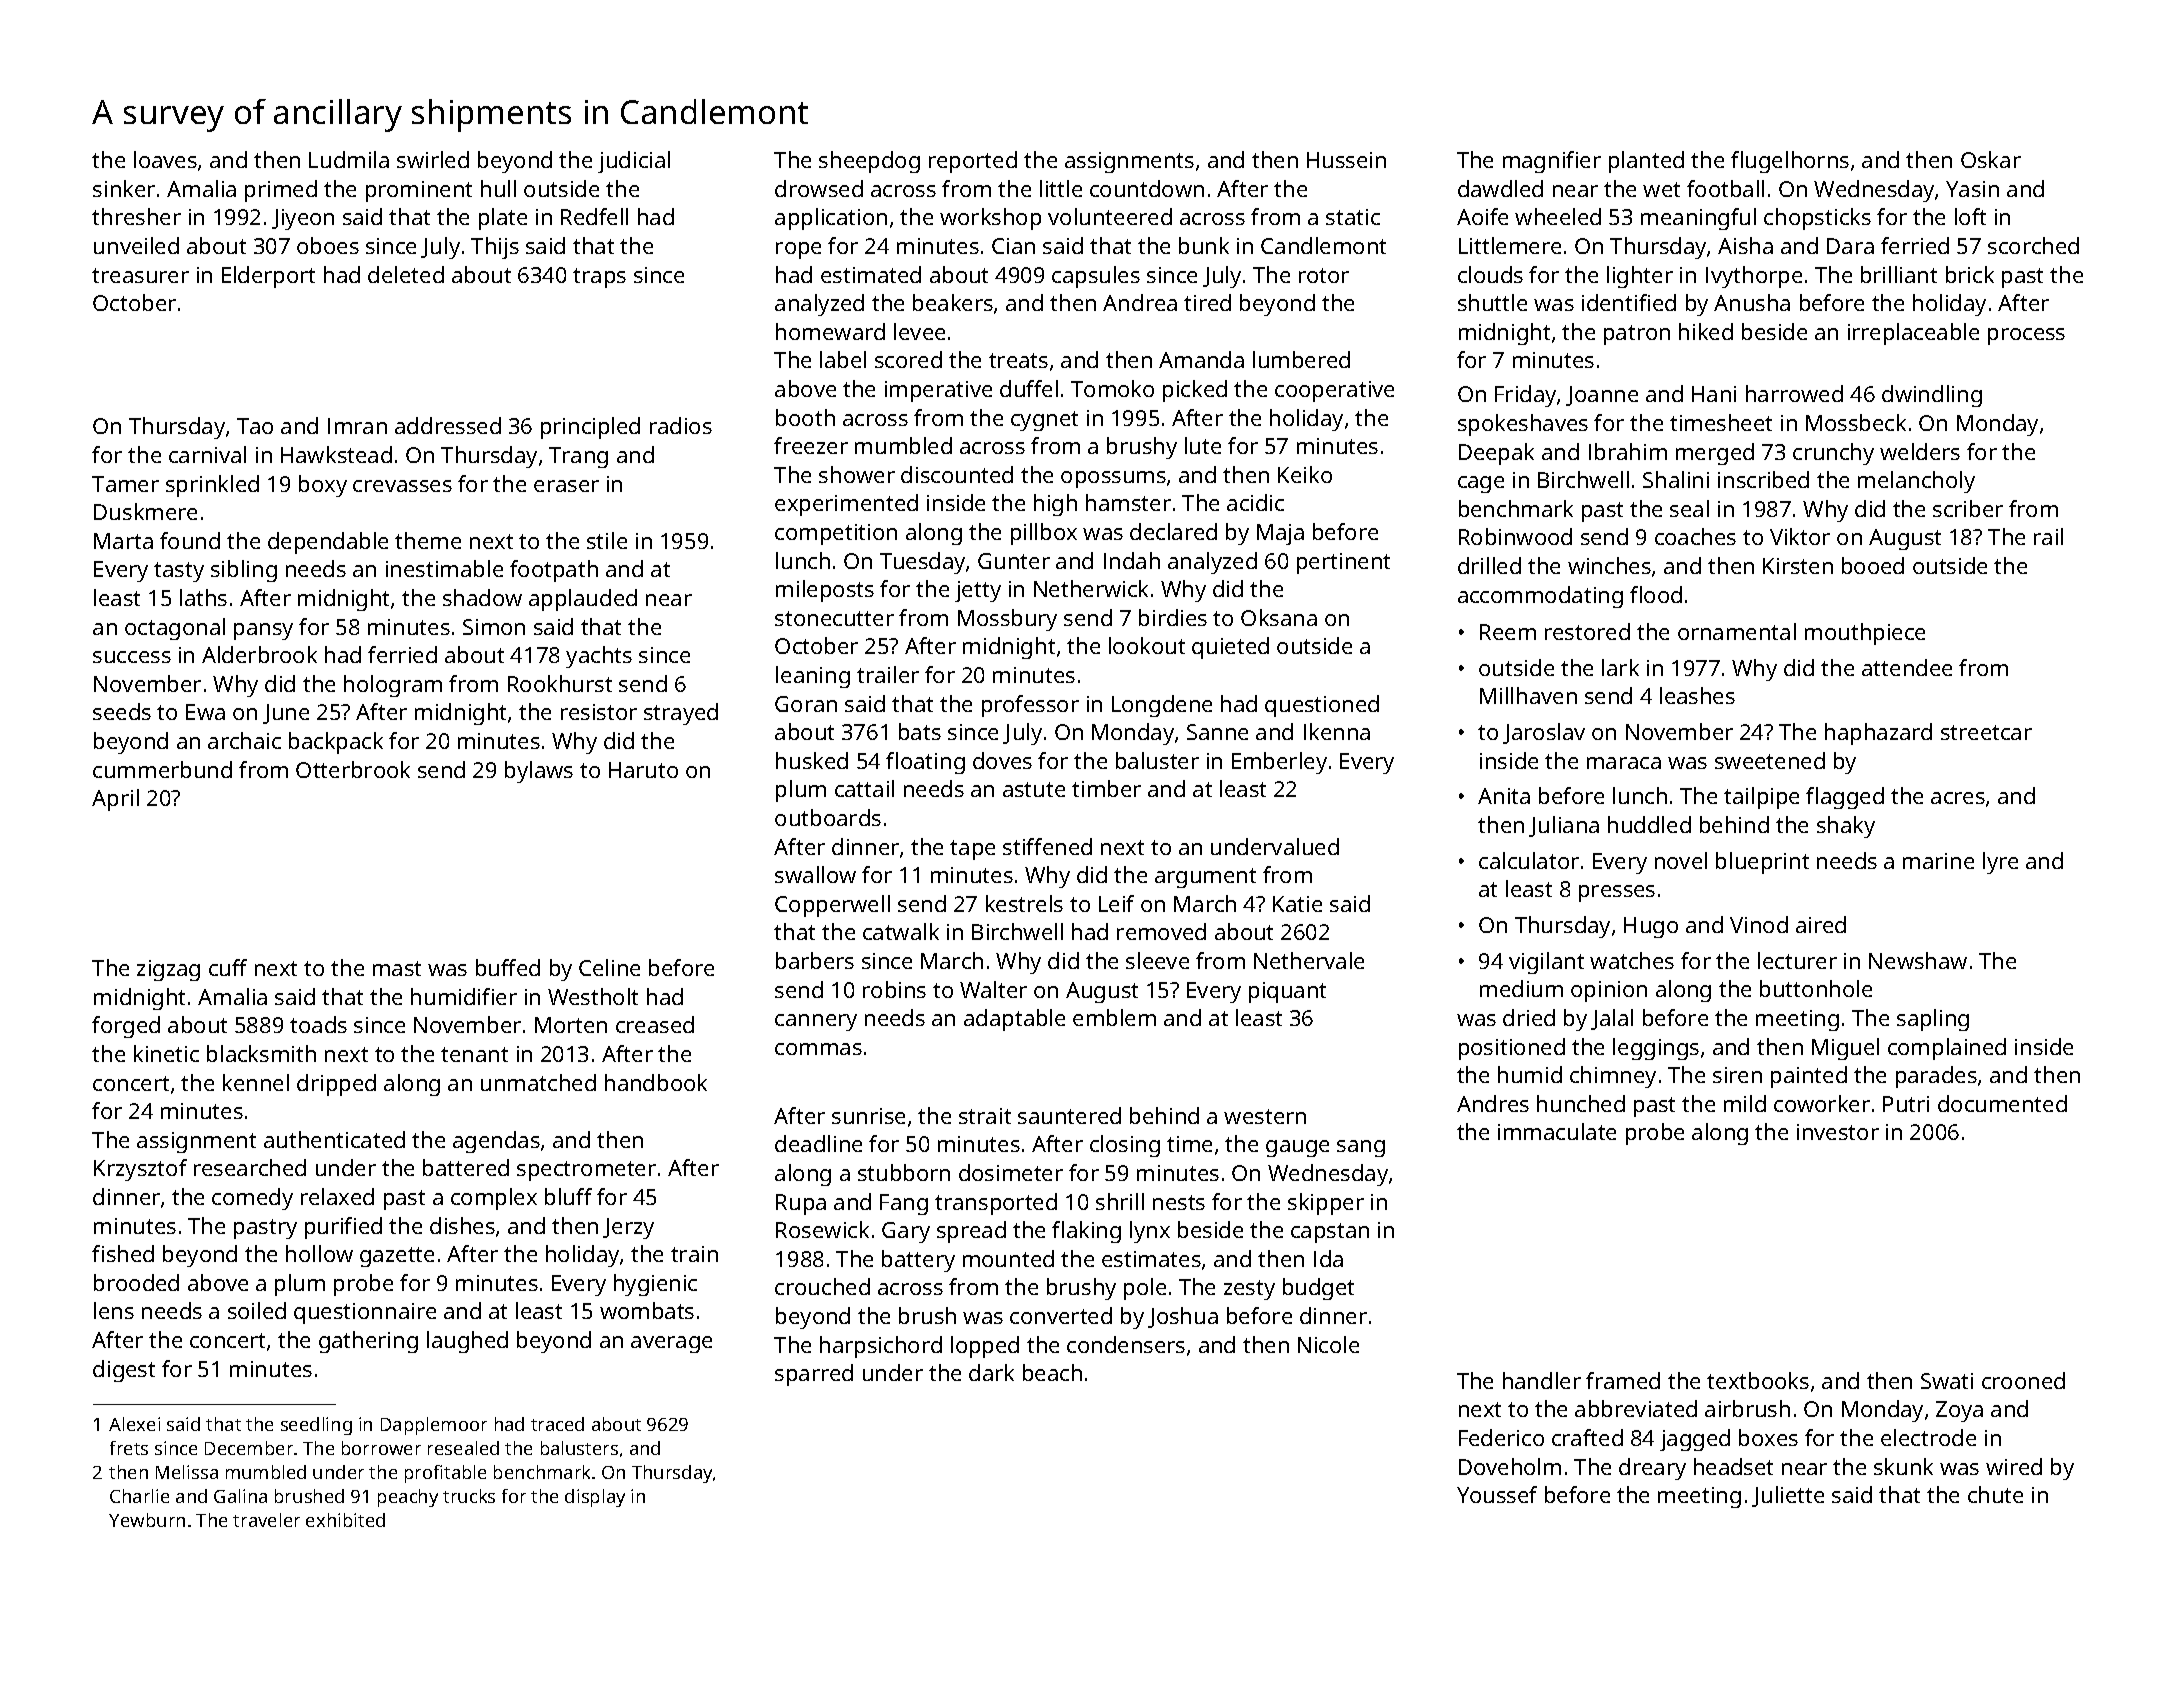 This screenshot has width=2178, height=1683. What do you see at coordinates (2000, 863) in the screenshot?
I see `lyre` at bounding box center [2000, 863].
